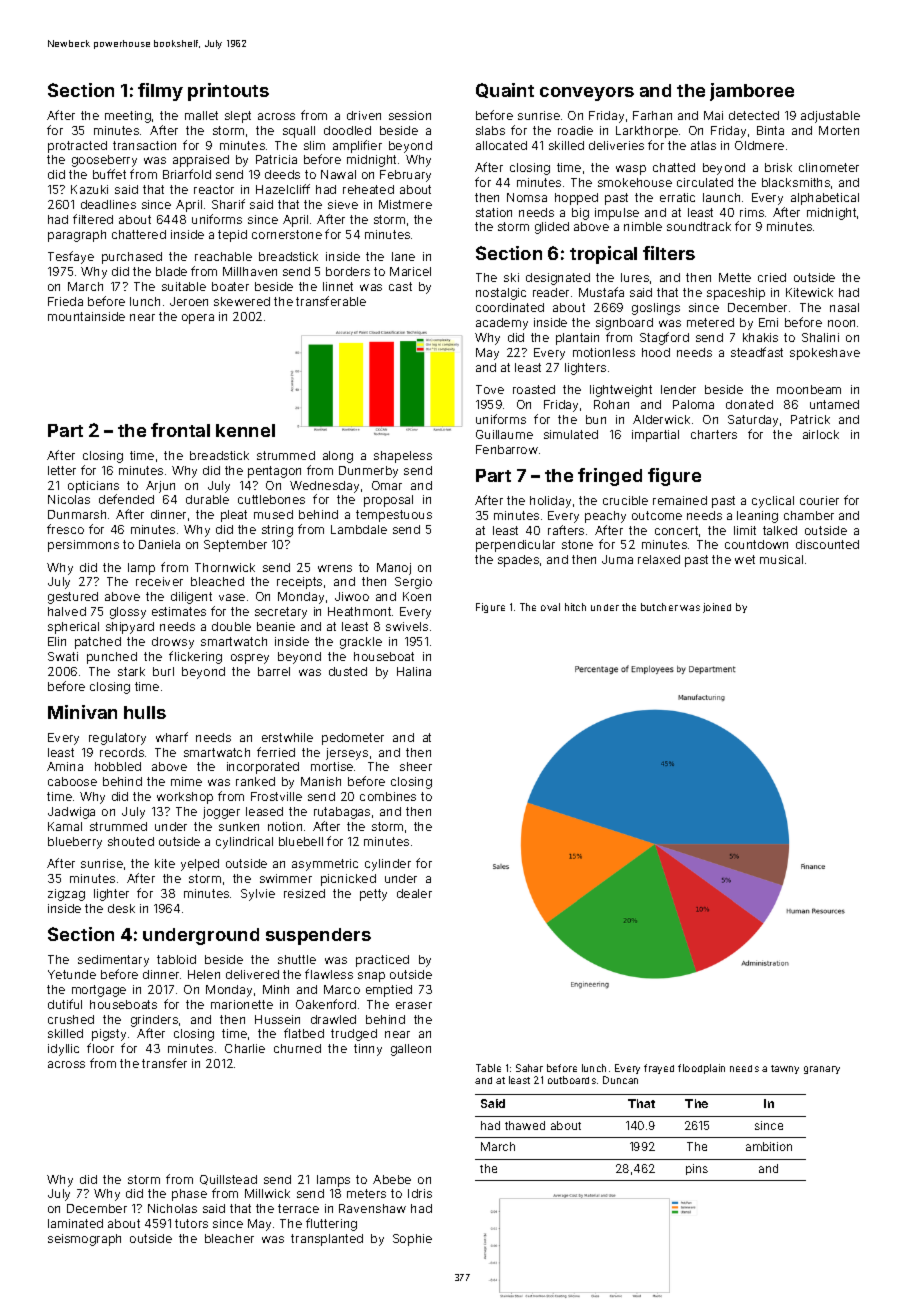  I want to click on Sahar, so click(529, 1068).
